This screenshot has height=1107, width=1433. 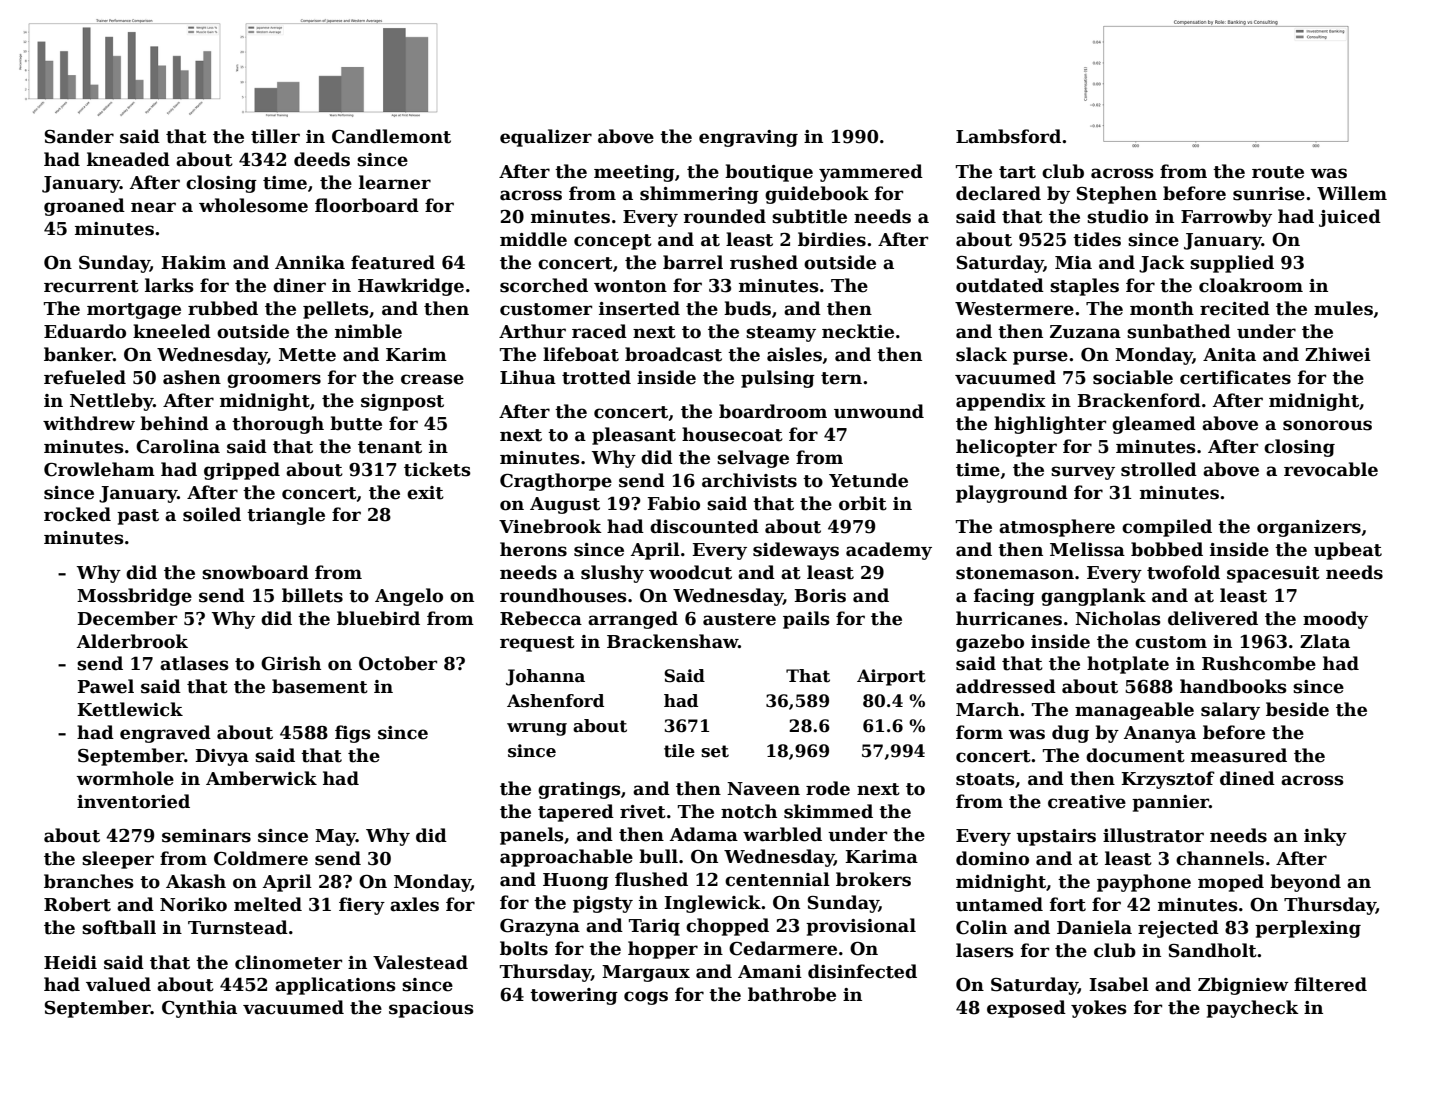 What do you see at coordinates (1252, 1009) in the screenshot?
I see `paycheck` at bounding box center [1252, 1009].
